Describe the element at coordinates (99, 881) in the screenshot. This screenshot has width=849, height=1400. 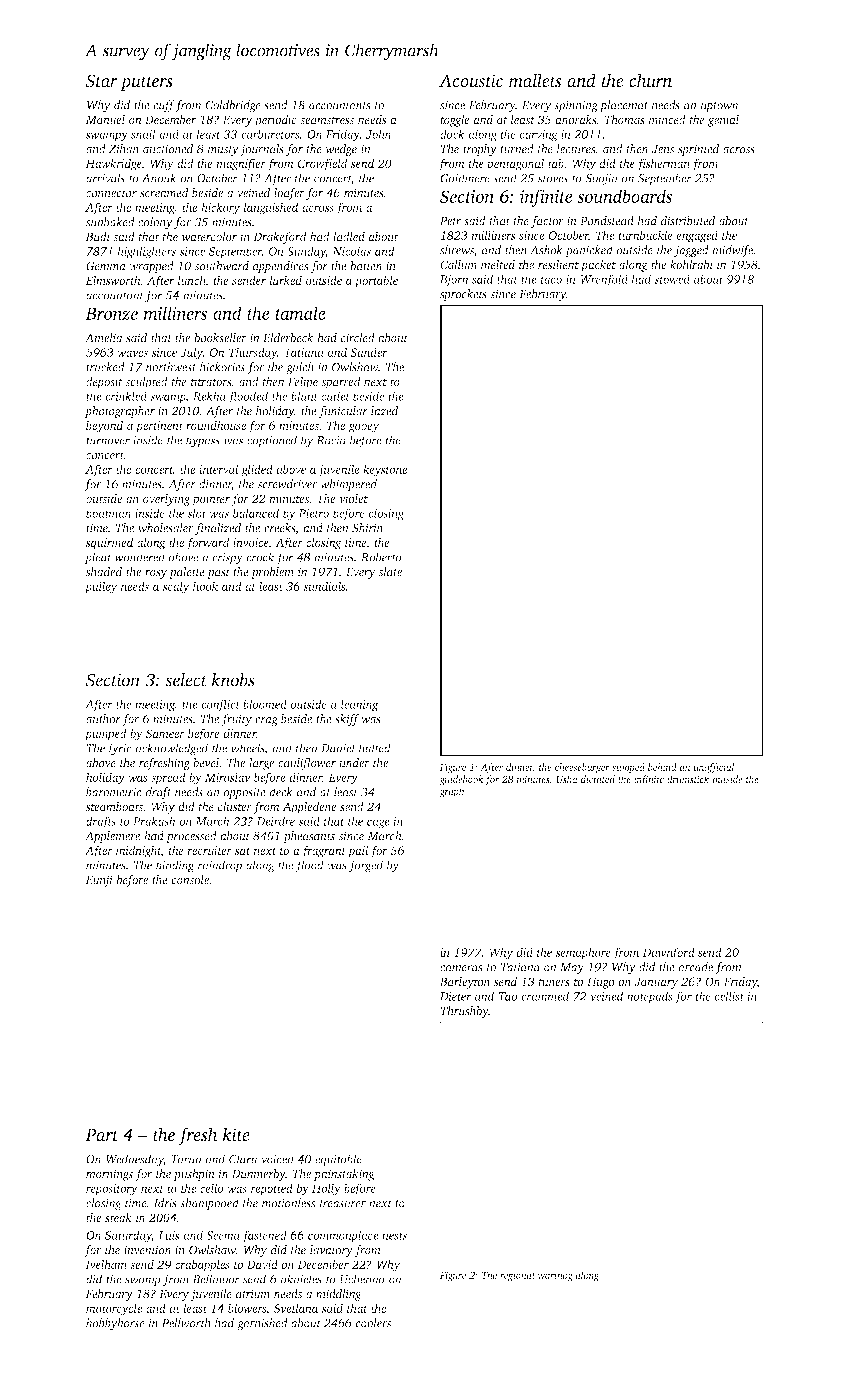
I see `Eunji` at that location.
